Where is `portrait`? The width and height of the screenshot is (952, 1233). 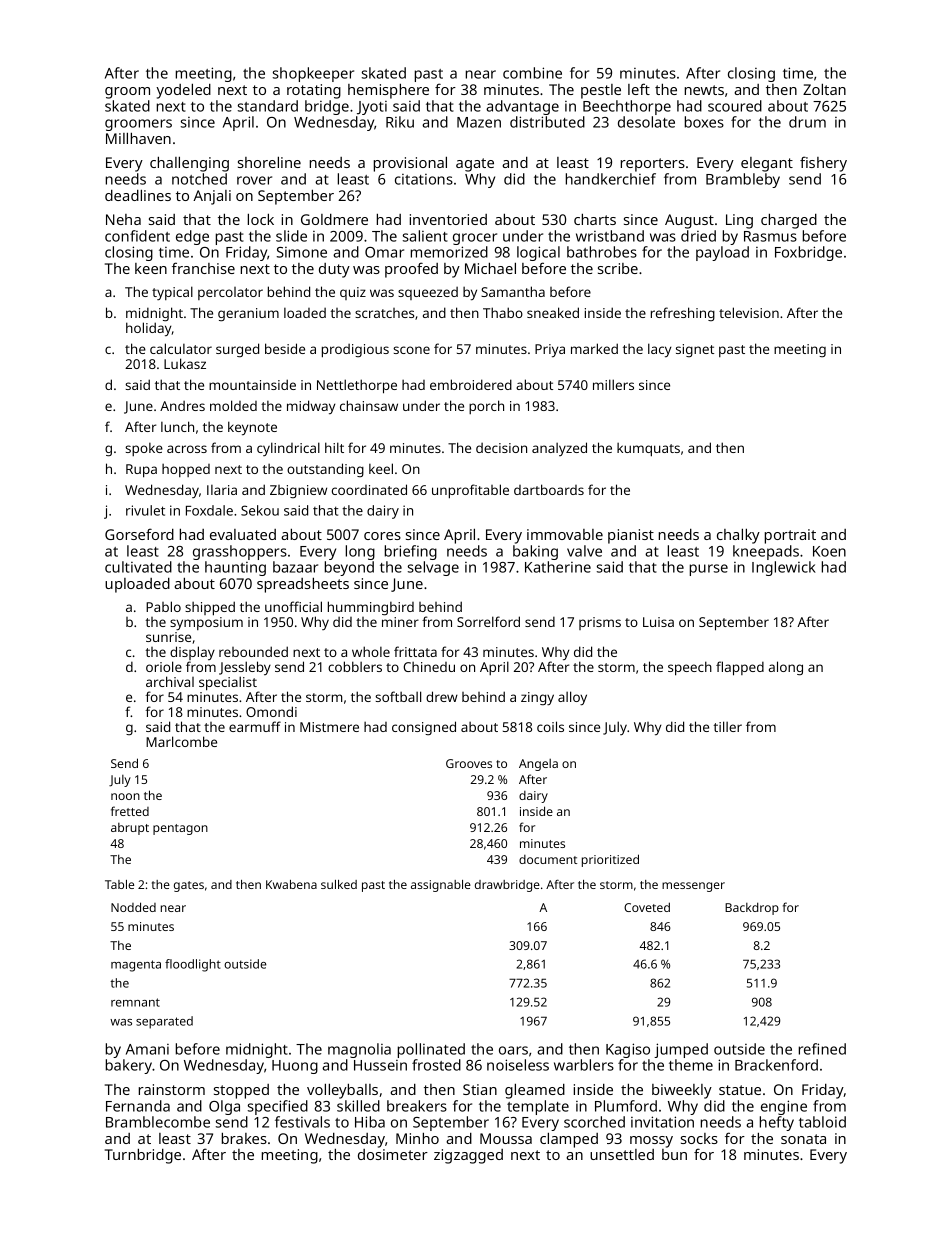 portrait is located at coordinates (790, 536).
